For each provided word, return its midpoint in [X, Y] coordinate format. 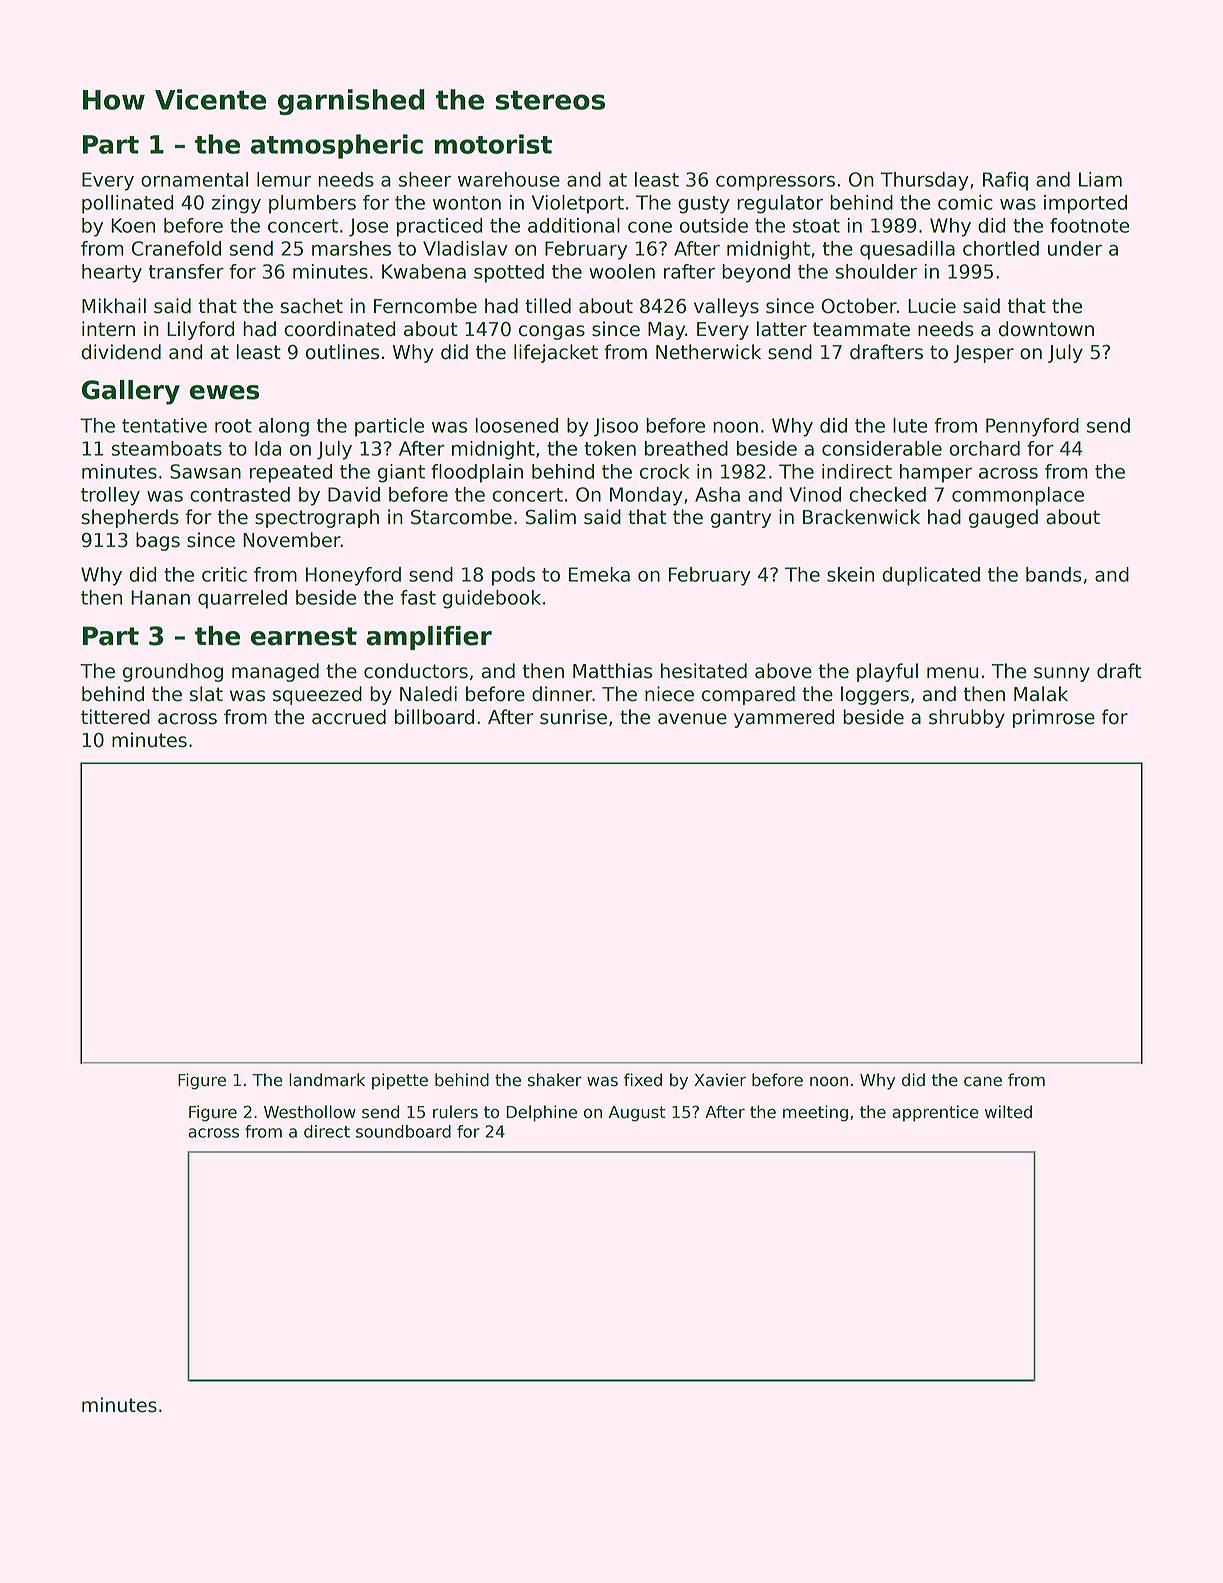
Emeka [599, 574]
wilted [1008, 1112]
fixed [643, 1080]
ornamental [194, 179]
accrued [349, 717]
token [610, 448]
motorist [493, 144]
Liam [1100, 179]
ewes [224, 392]
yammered [784, 718]
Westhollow [310, 1112]
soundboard [403, 1131]
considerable [882, 448]
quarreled [242, 599]
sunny [1062, 674]
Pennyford [1032, 427]
